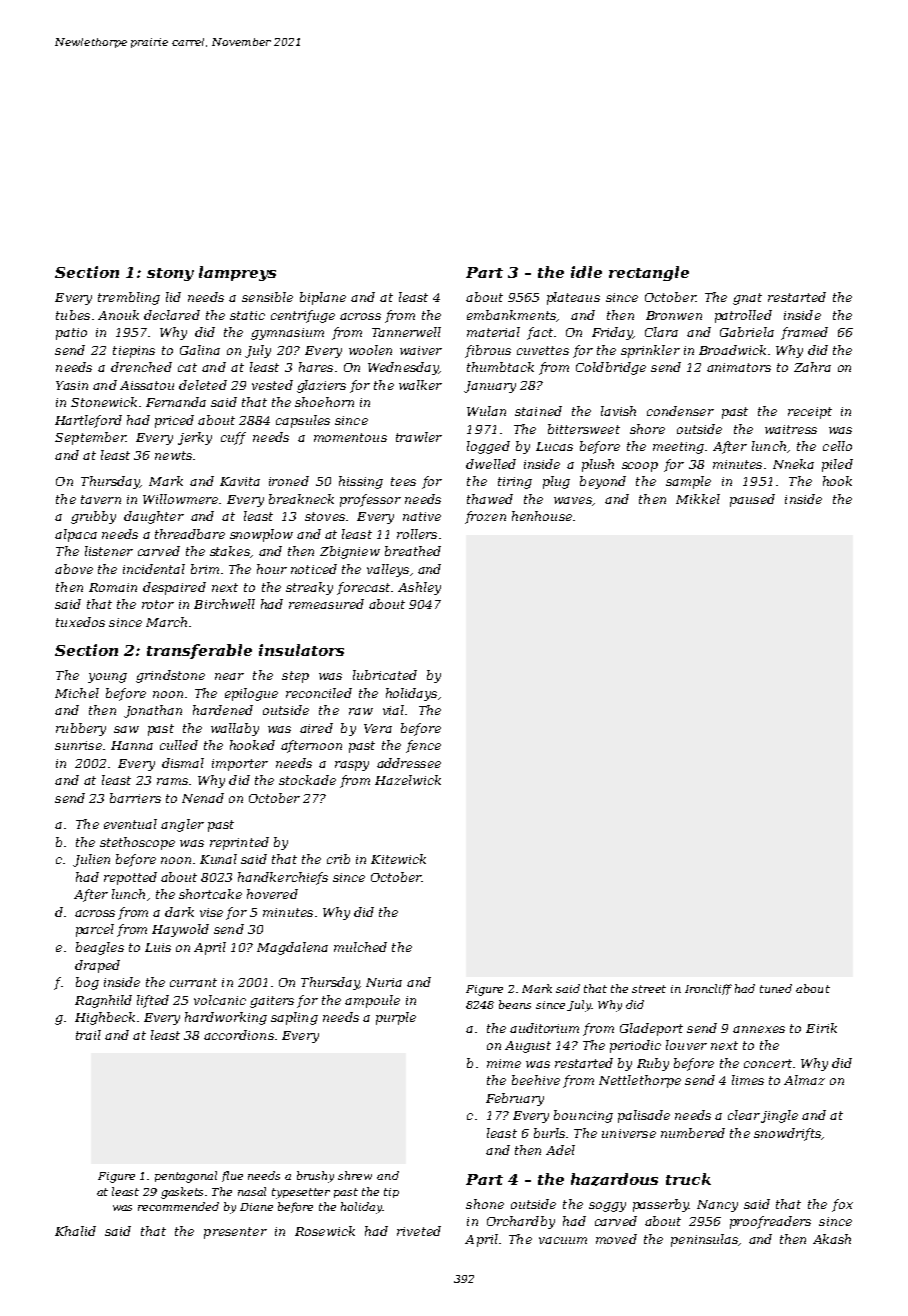 Image resolution: width=908 pixels, height=1316 pixels. Describe the element at coordinates (230, 551) in the page. I see `stakes` at that location.
